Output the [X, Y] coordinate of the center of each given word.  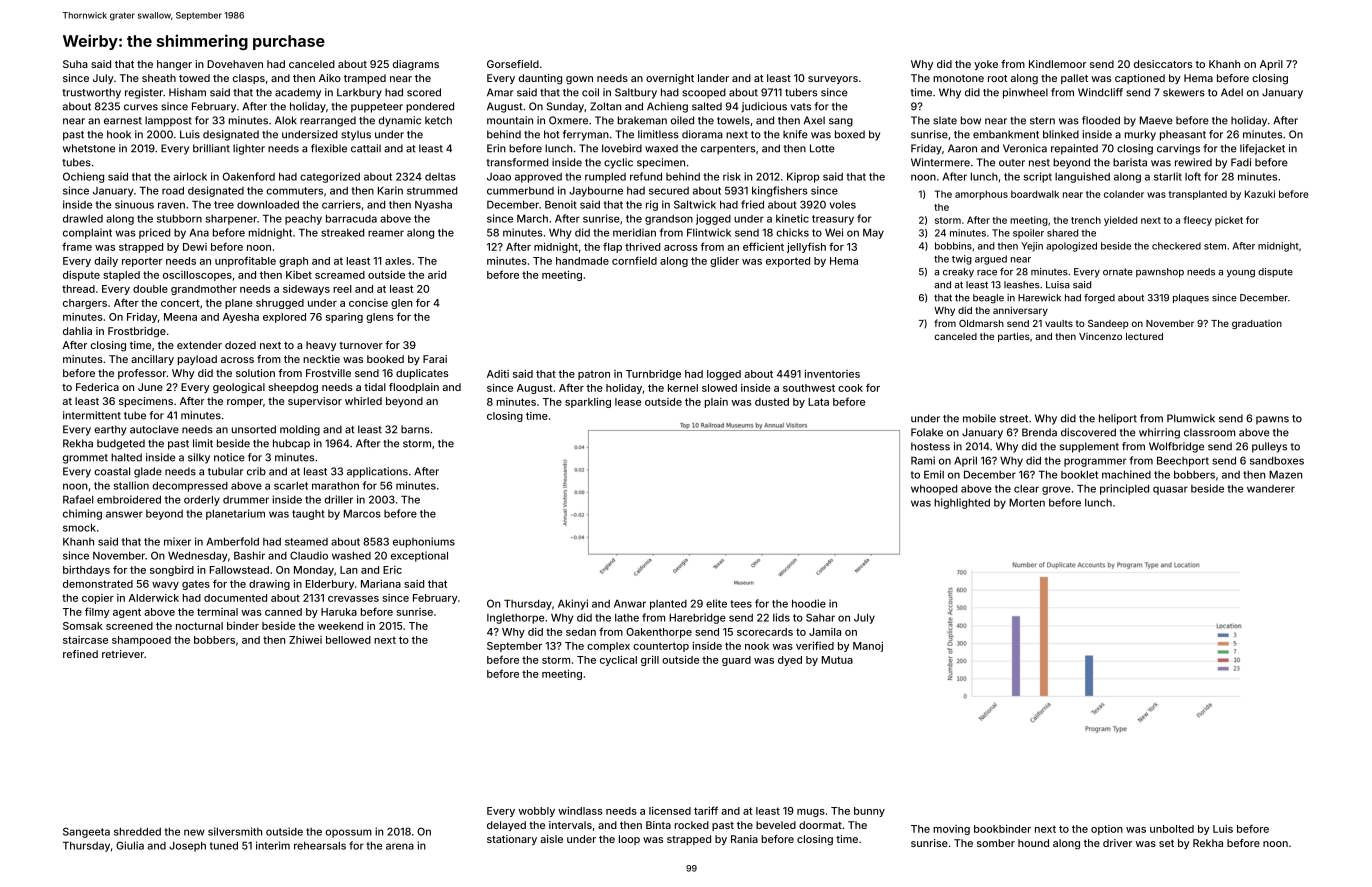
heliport [1118, 419]
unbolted [1172, 829]
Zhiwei [305, 640]
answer [124, 514]
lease [628, 402]
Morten [1027, 503]
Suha [75, 64]
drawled [83, 219]
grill [650, 661]
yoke [986, 65]
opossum [349, 833]
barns [415, 429]
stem [1215, 246]
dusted [772, 402]
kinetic [792, 218]
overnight [670, 79]
